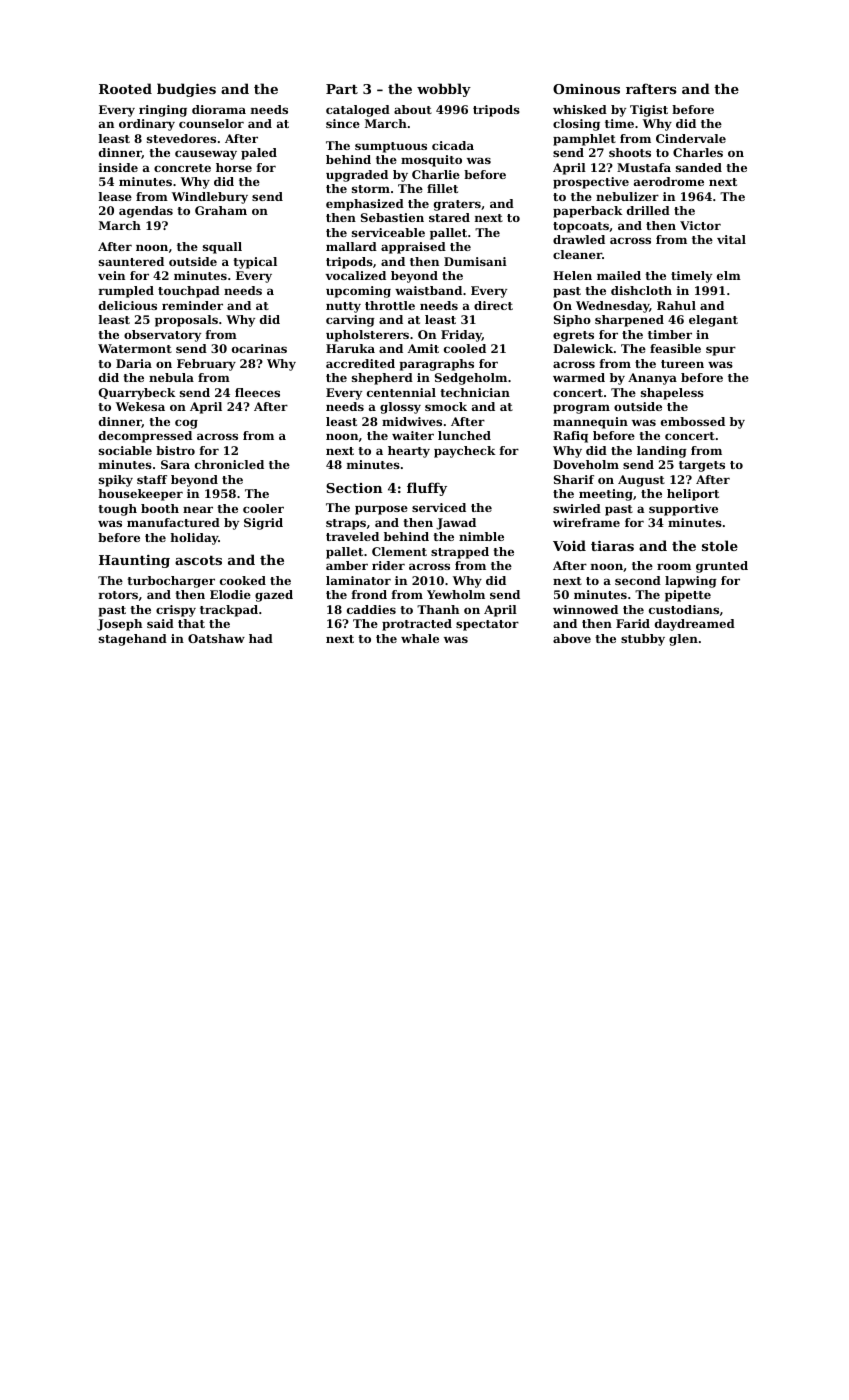 This screenshot has width=849, height=1400. Describe the element at coordinates (465, 452) in the screenshot. I see `paycheck` at that location.
